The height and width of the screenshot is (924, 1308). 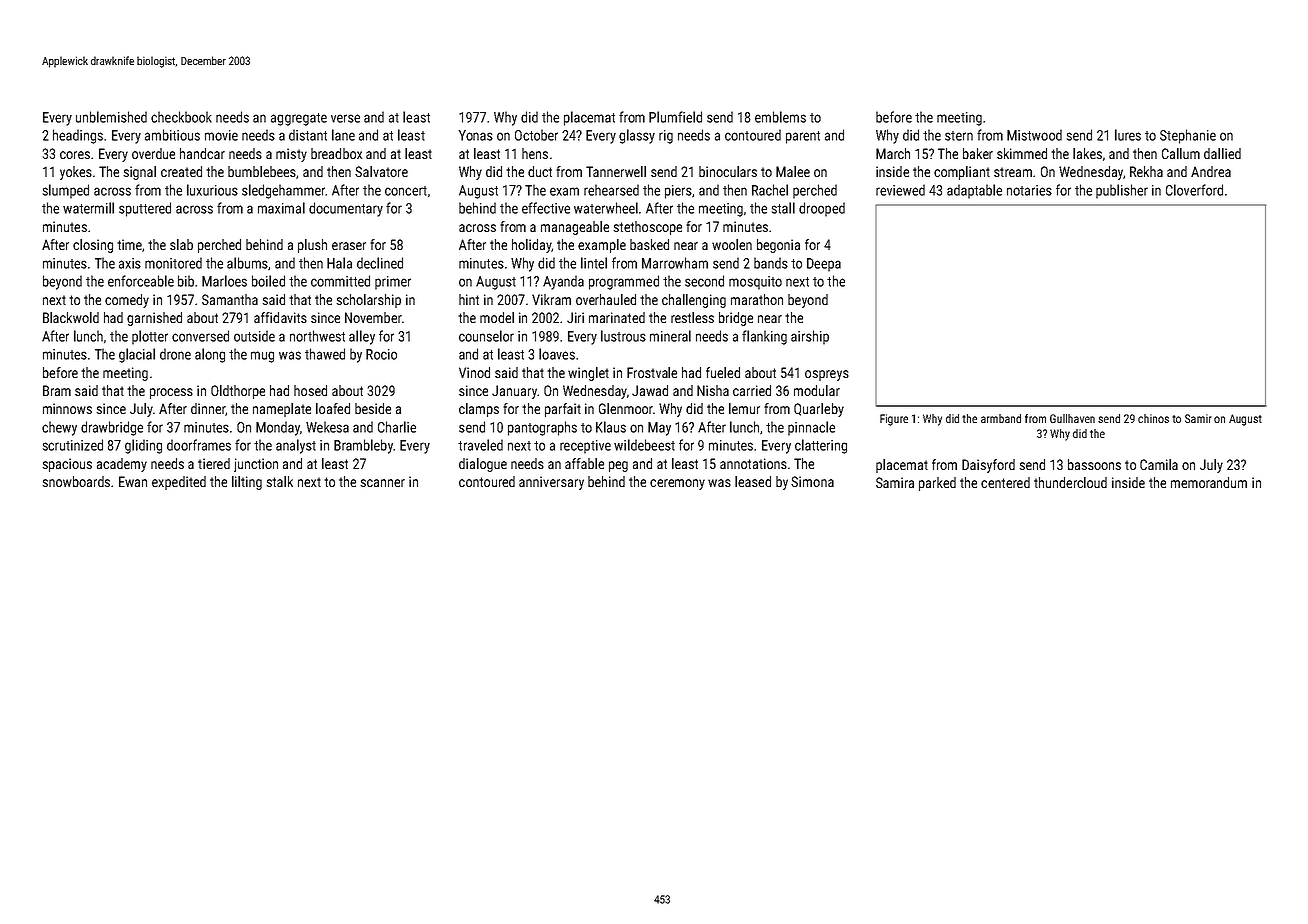 I want to click on parent, so click(x=803, y=137).
